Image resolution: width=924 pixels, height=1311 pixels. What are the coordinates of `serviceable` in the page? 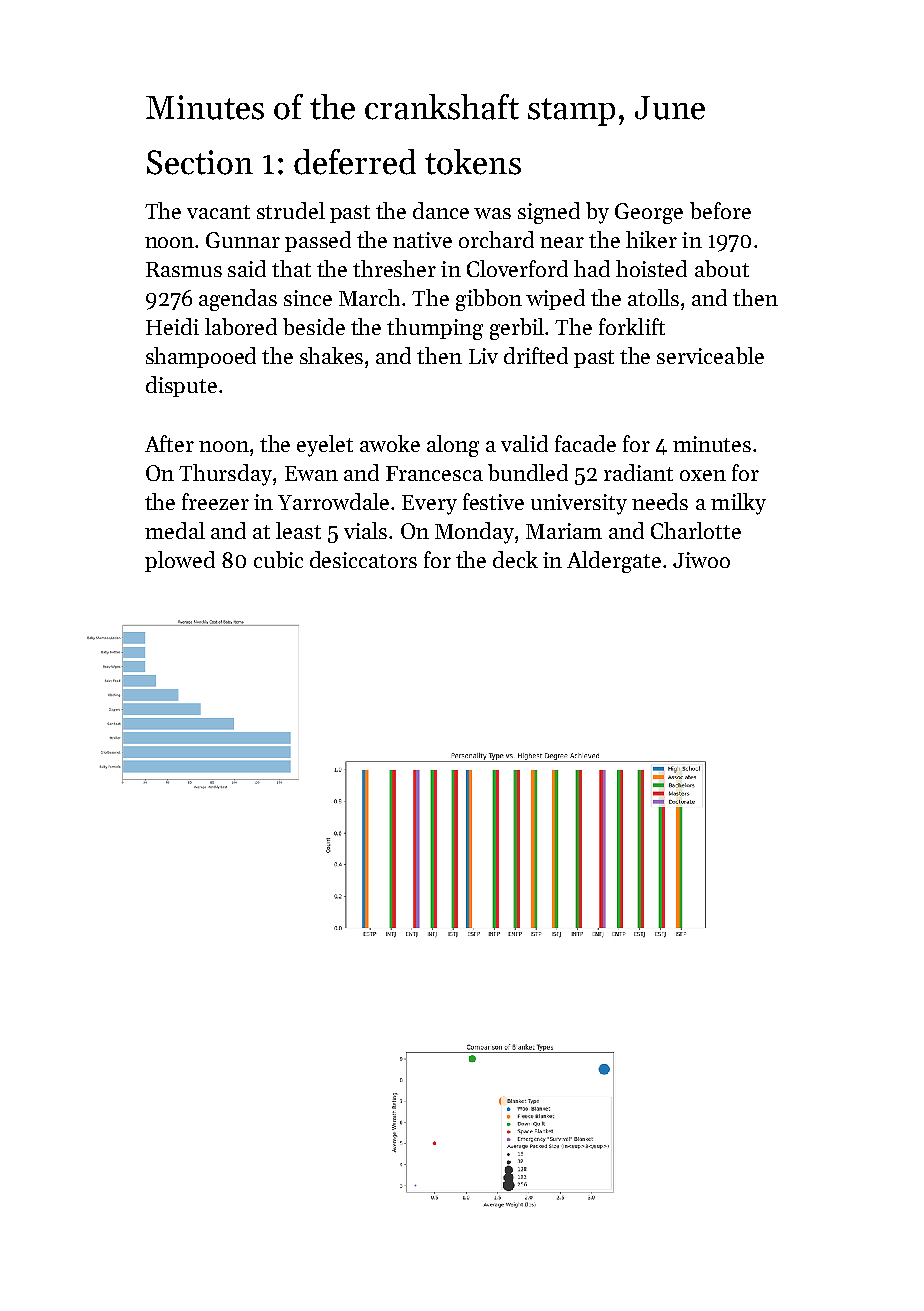 It's located at (710, 355).
